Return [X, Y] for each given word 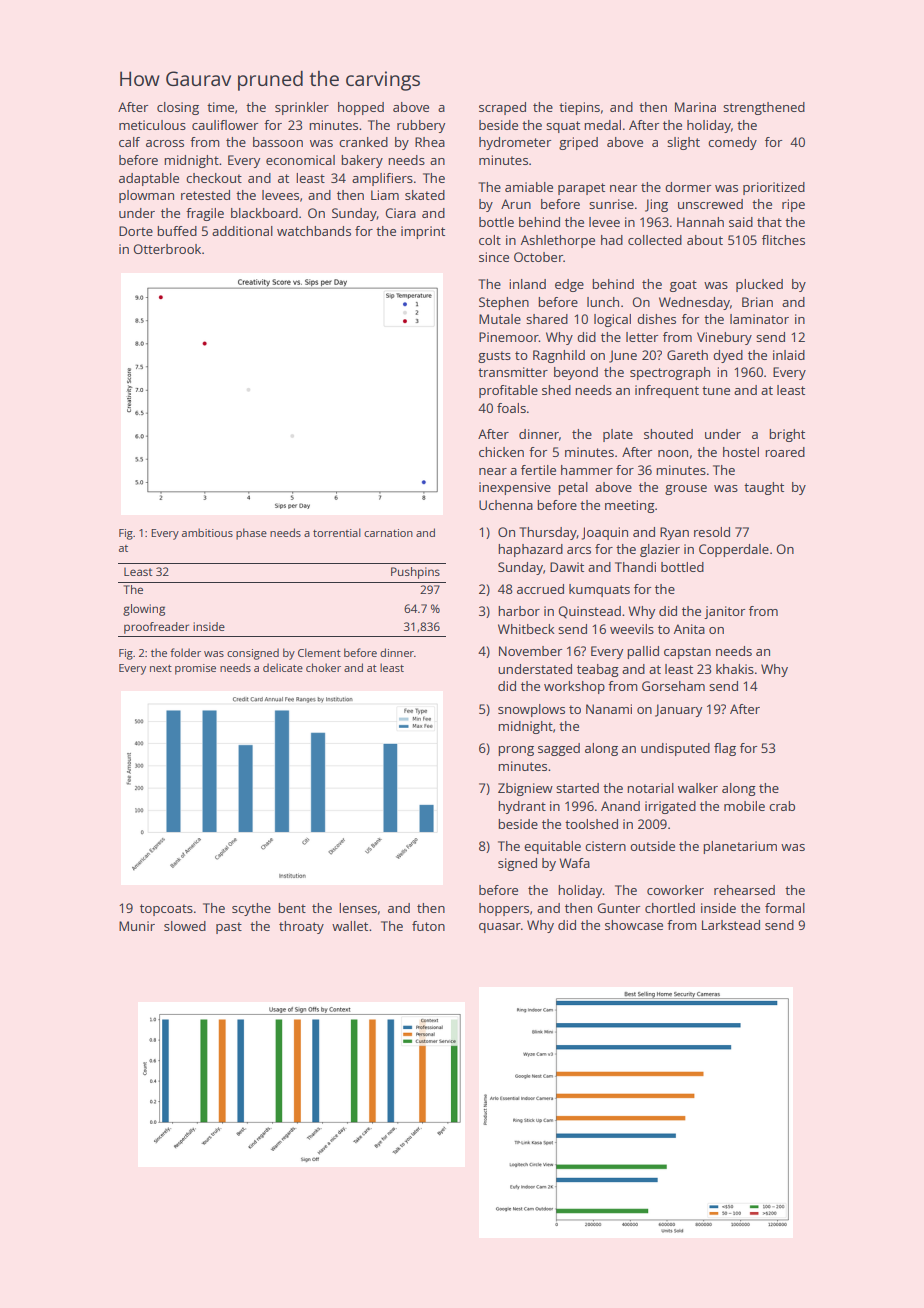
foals [511, 408]
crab [782, 806]
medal [602, 125]
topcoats [166, 910]
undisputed [675, 749]
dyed [728, 356]
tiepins [579, 108]
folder [185, 652]
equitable [552, 847]
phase [251, 534]
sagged [559, 749]
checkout [214, 178]
